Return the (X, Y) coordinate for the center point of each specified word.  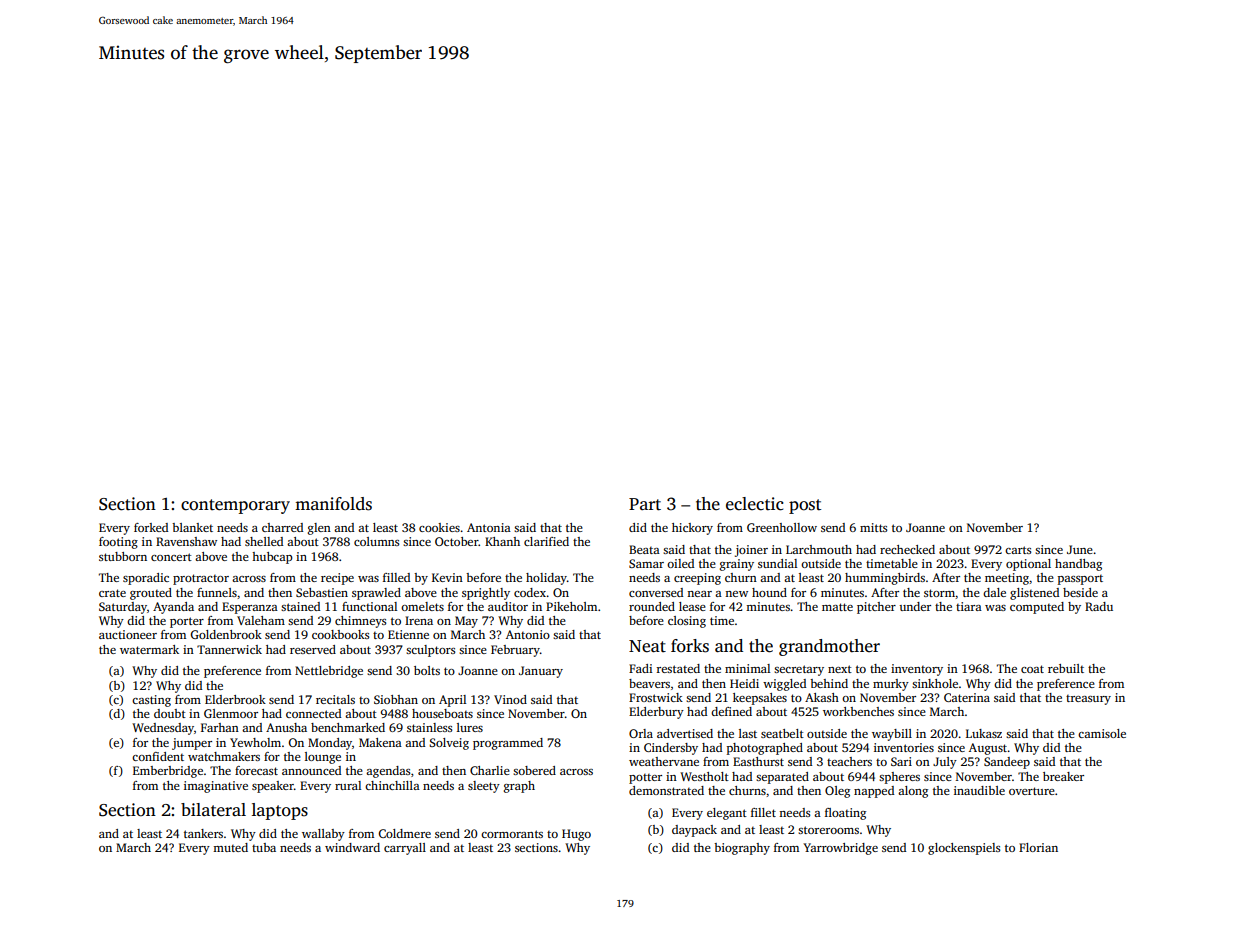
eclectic (755, 504)
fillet (763, 812)
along (913, 792)
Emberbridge (168, 772)
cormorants (512, 834)
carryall (405, 849)
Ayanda (173, 608)
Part (645, 504)
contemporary (235, 506)
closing (687, 622)
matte (837, 607)
